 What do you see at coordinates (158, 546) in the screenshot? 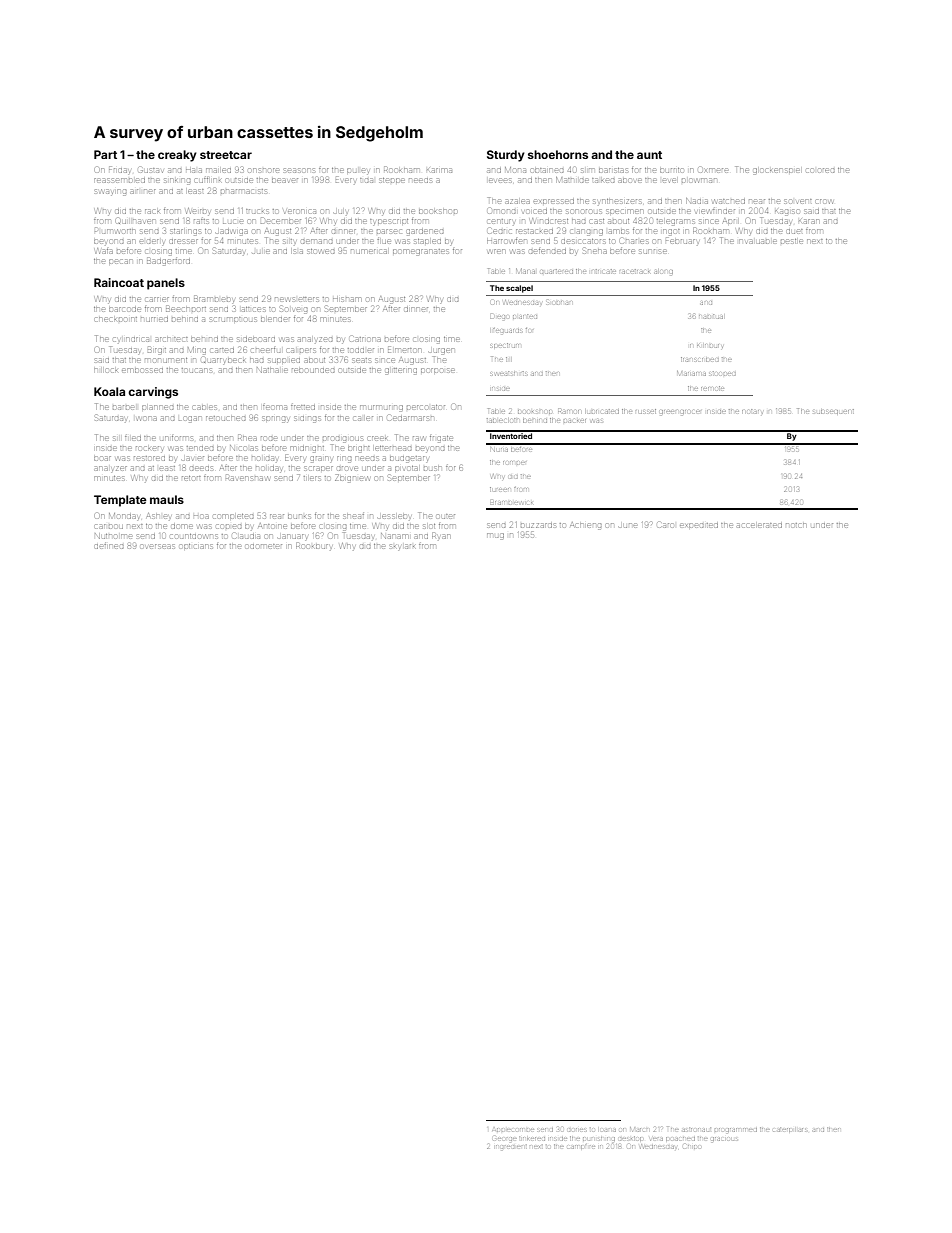
I see `overseas` at bounding box center [158, 546].
